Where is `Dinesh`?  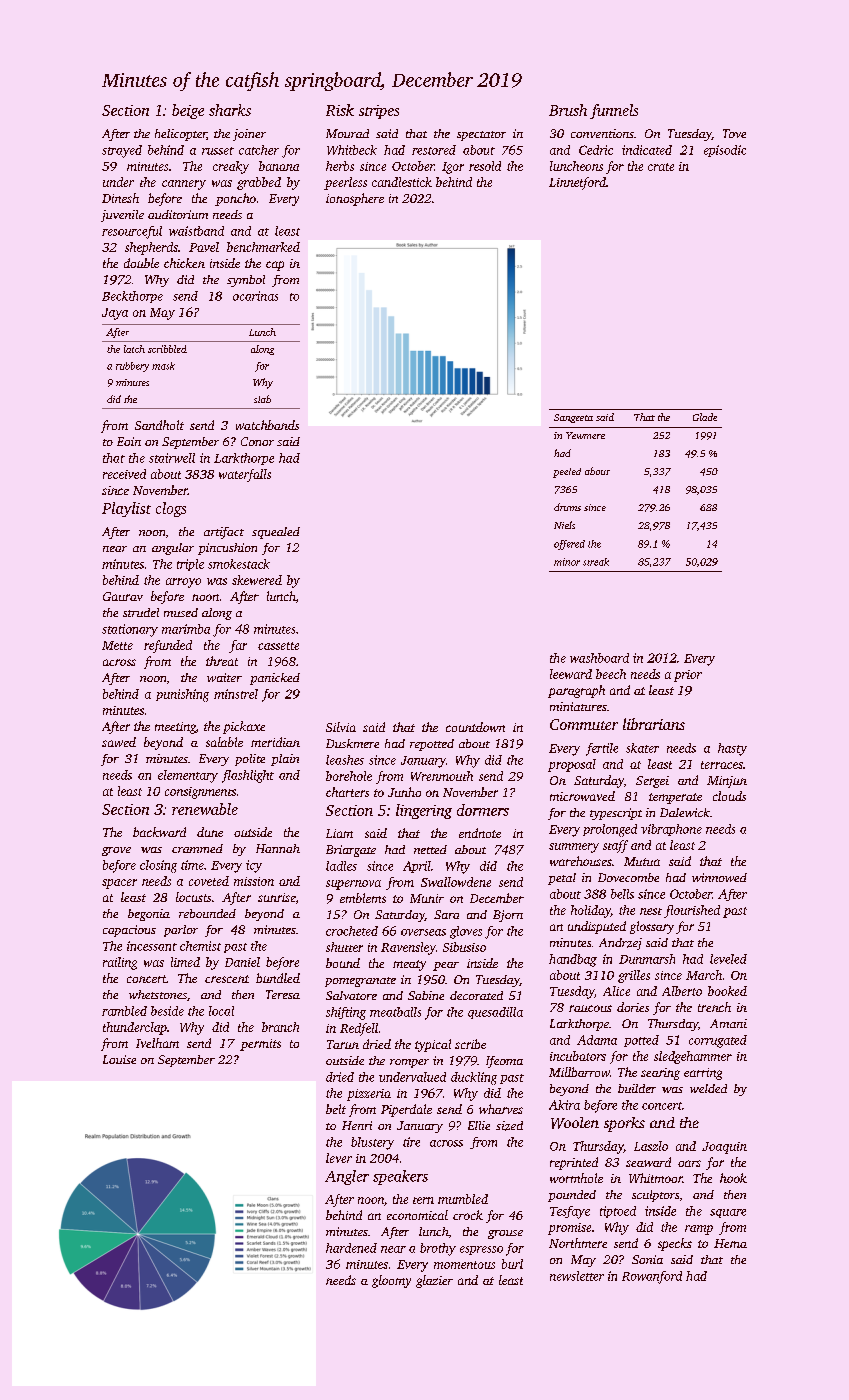 Dinesh is located at coordinates (120, 198).
